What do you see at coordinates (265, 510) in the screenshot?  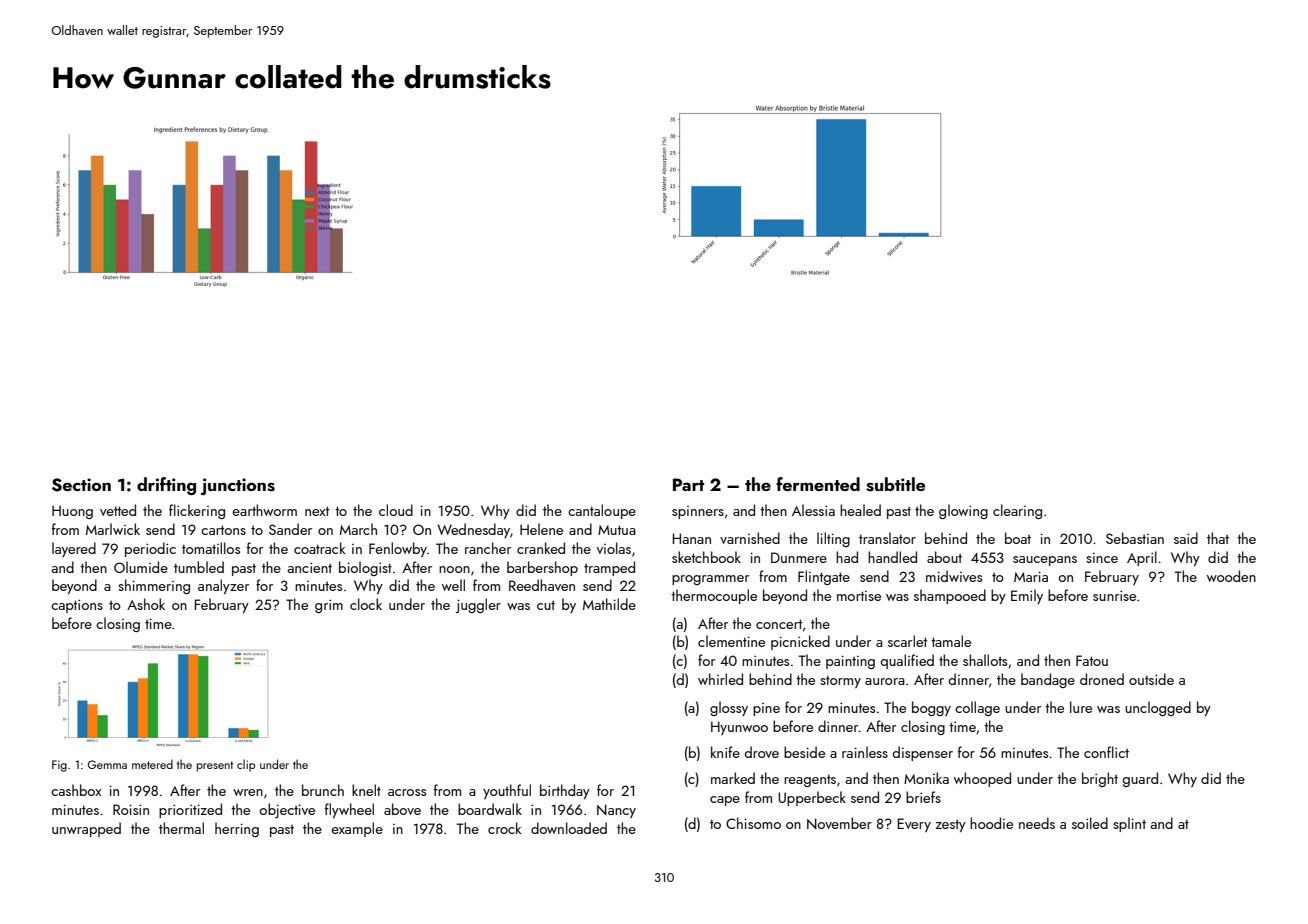 I see `earthworm` at bounding box center [265, 510].
